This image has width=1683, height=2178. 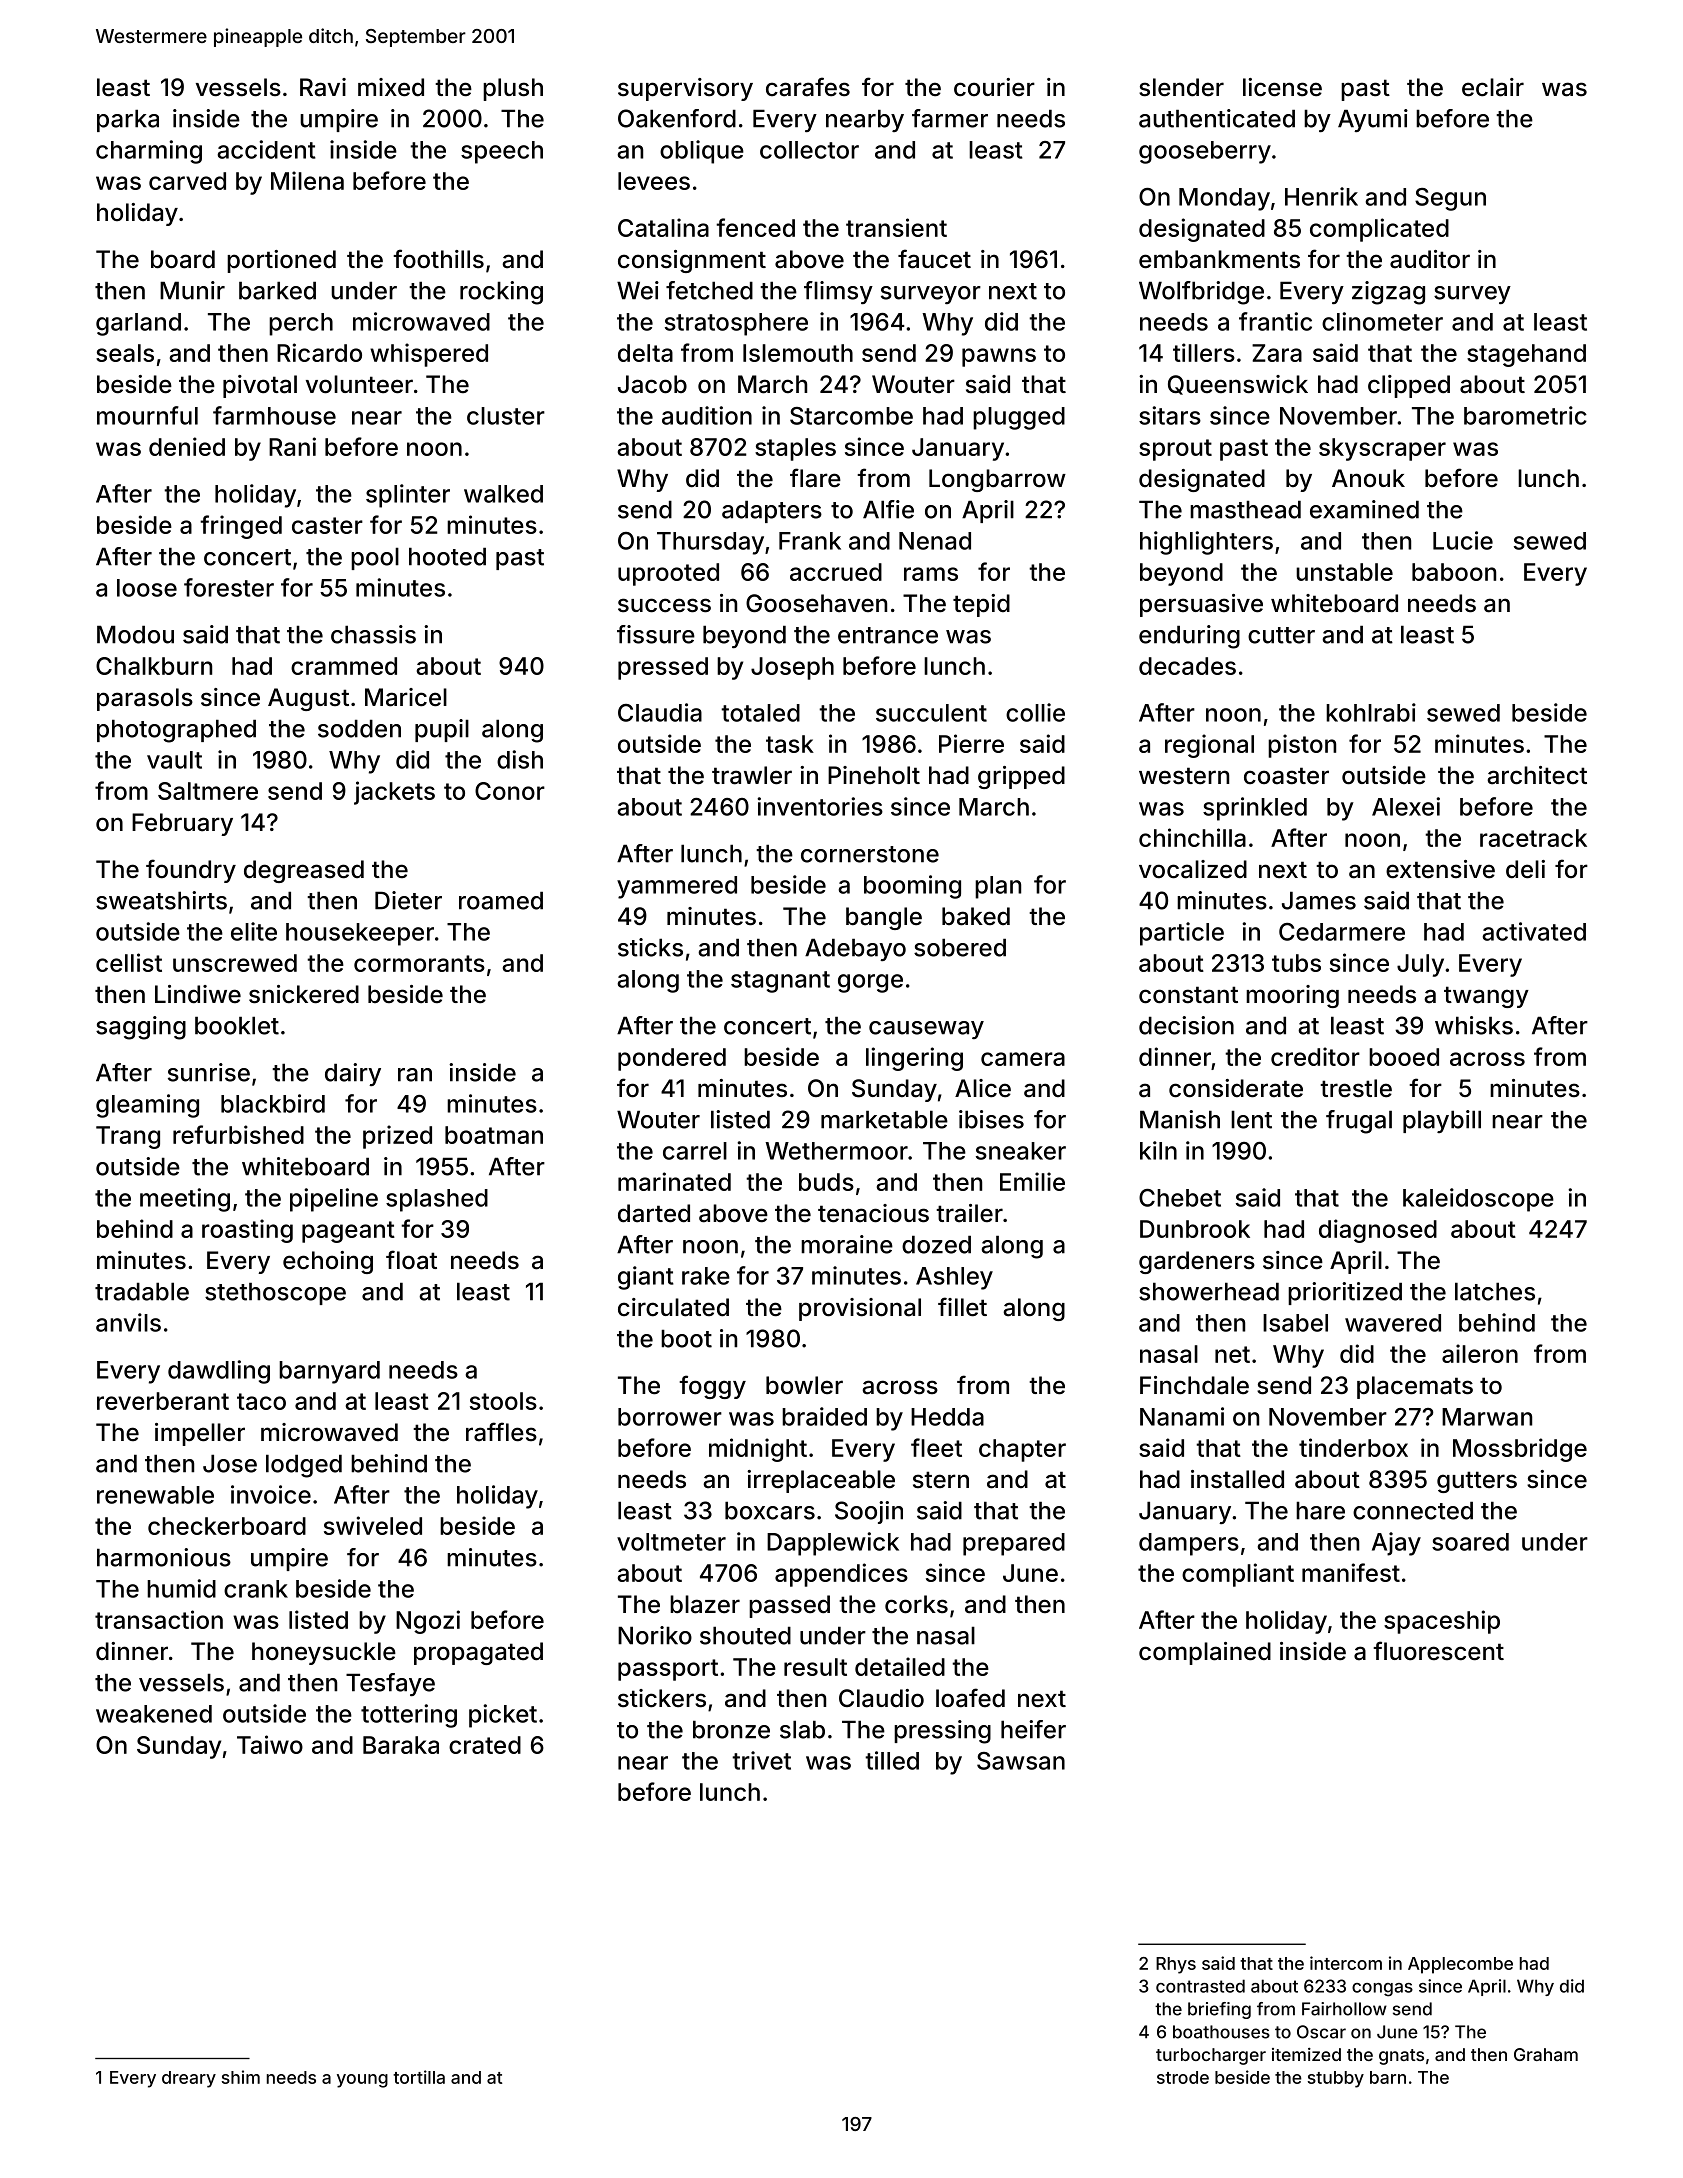 I want to click on dreary, so click(x=189, y=2079).
